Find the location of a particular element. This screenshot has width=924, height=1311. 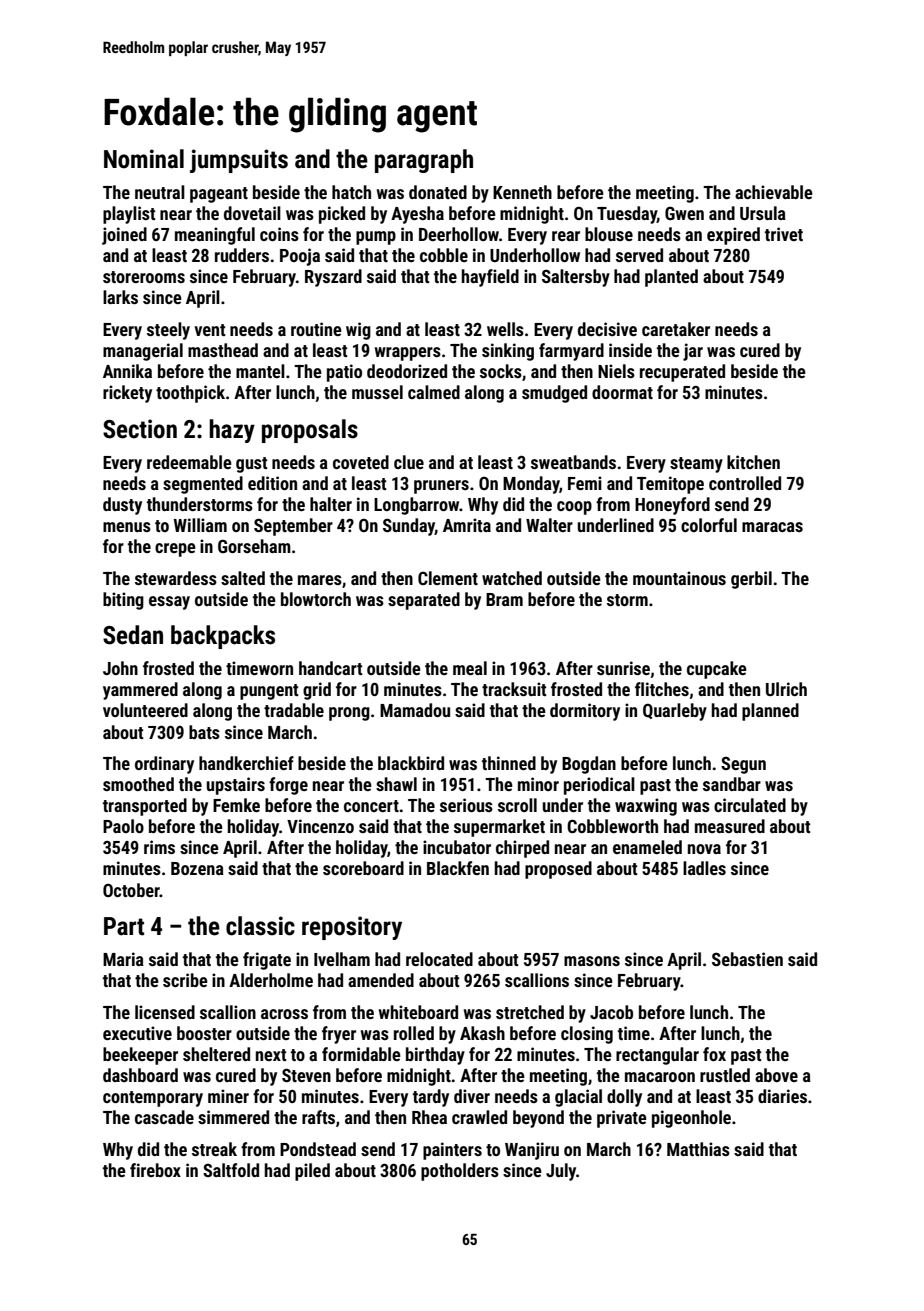

Maria is located at coordinates (123, 959).
